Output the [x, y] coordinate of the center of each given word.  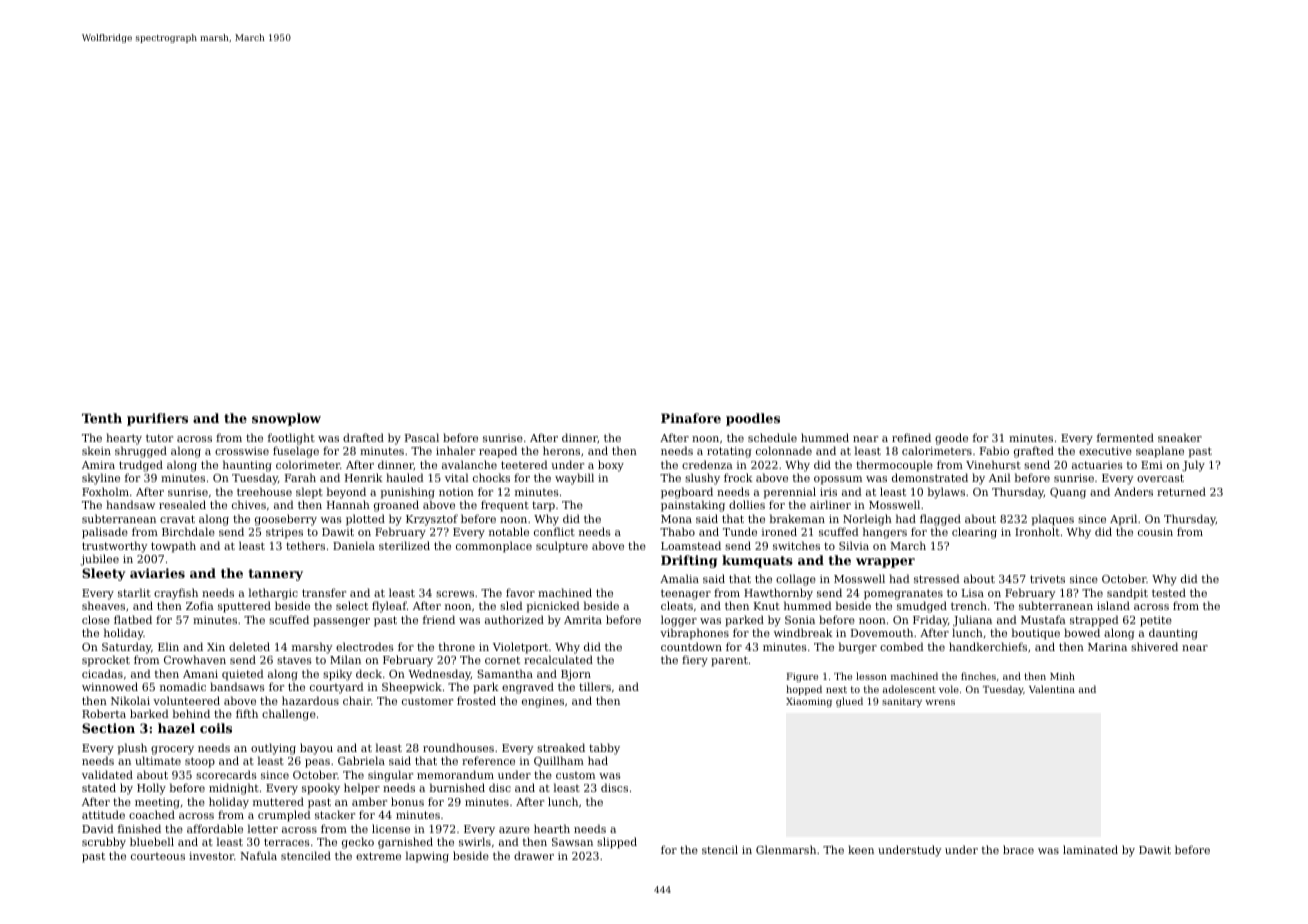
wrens [940, 702]
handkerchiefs [988, 646]
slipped [617, 843]
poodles [753, 419]
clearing [974, 533]
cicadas [102, 673]
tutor [159, 438]
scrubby [104, 843]
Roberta [104, 713]
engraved [528, 688]
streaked [561, 747]
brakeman [797, 518]
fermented [1125, 437]
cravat [177, 519]
